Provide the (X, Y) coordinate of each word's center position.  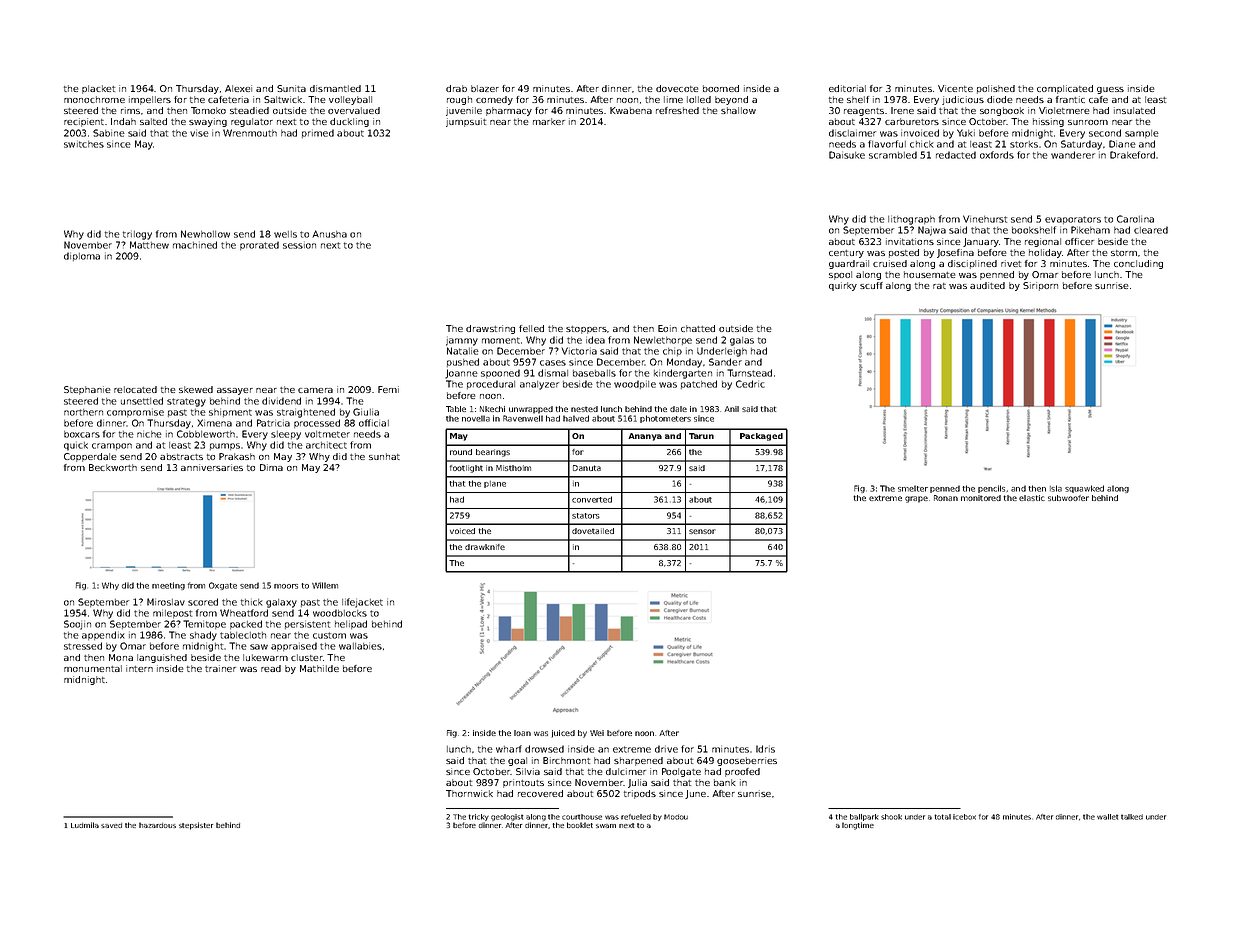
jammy (462, 341)
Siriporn (1040, 286)
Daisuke (847, 155)
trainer (220, 668)
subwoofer (1068, 498)
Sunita (291, 88)
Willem (325, 585)
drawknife (485, 547)
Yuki (966, 133)
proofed (742, 772)
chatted (698, 328)
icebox (964, 817)
